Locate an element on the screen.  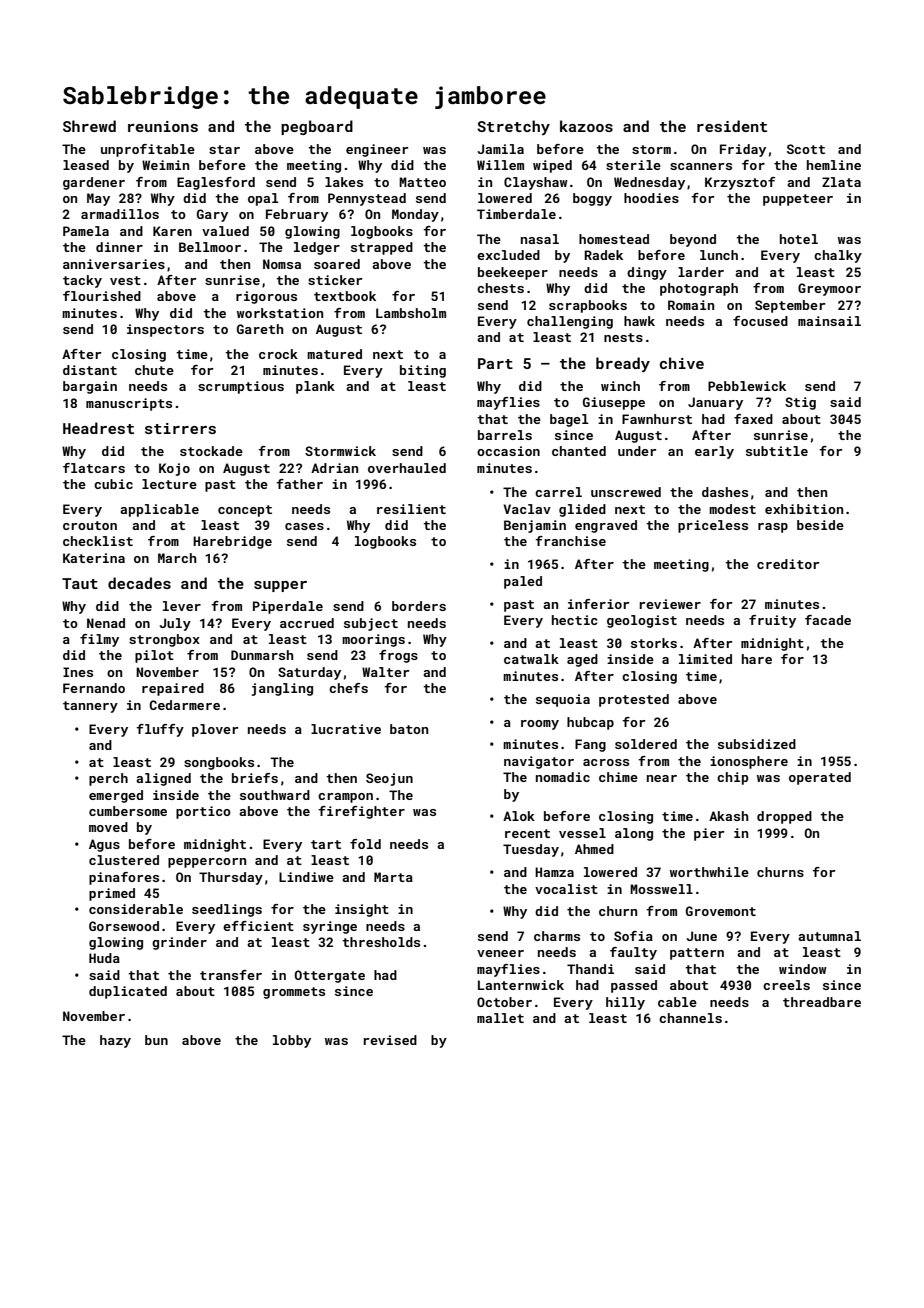
dashes is located at coordinates (725, 492).
